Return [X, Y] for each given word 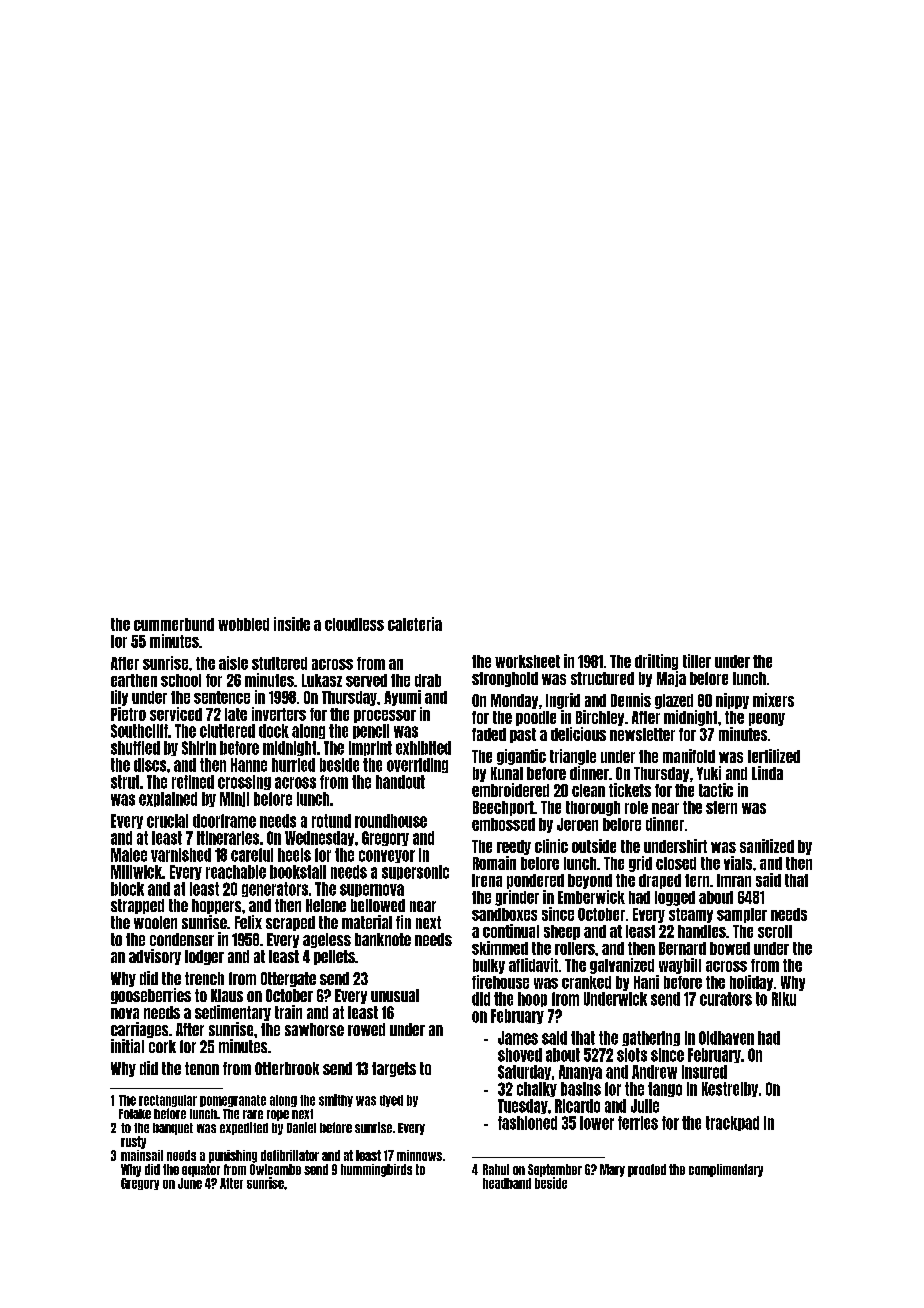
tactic [716, 790]
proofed [647, 1170]
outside [594, 846]
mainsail [142, 1155]
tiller [697, 661]
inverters [279, 714]
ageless [327, 940]
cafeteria [415, 624]
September [555, 1170]
